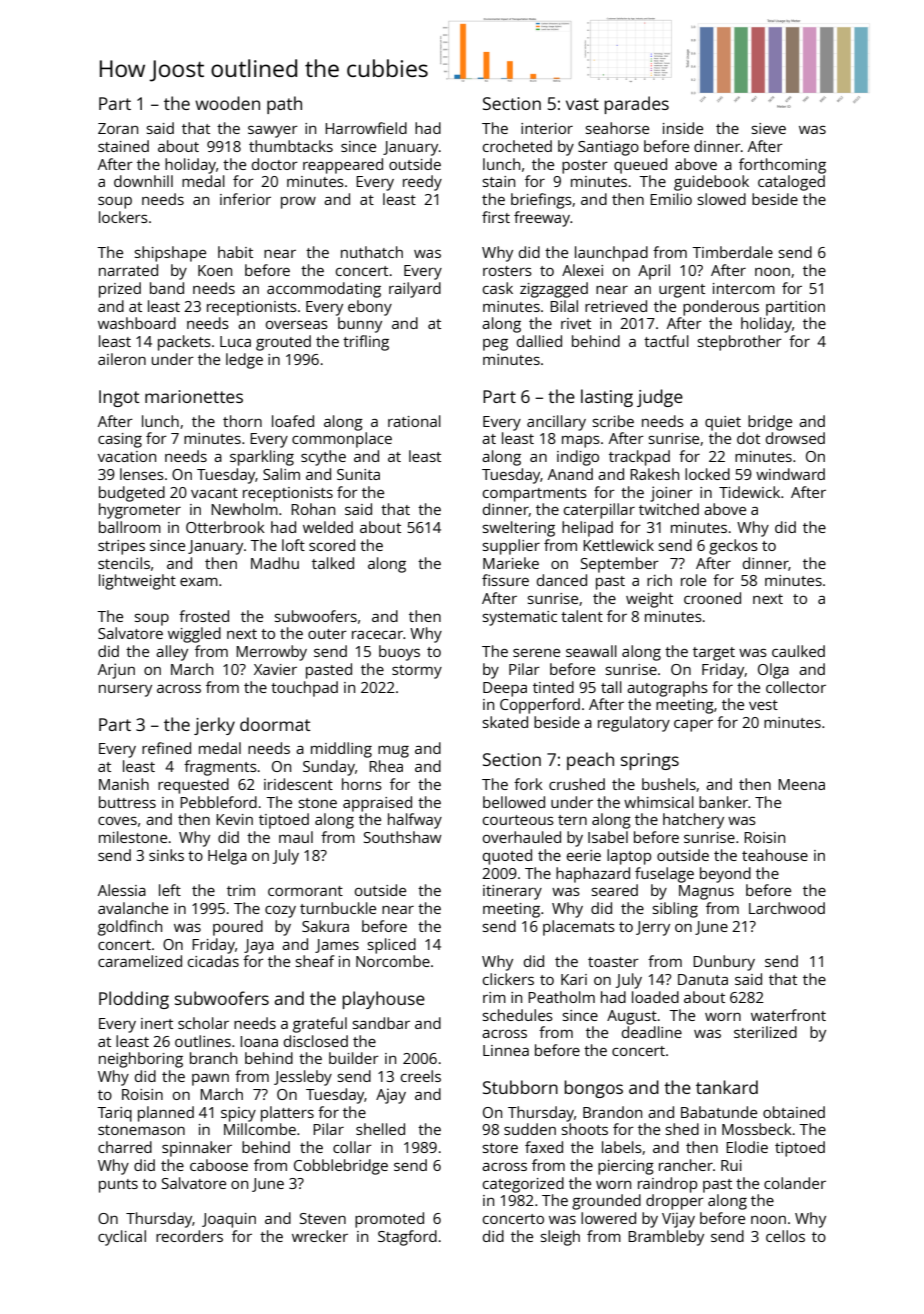 Image resolution: width=924 pixels, height=1314 pixels. What do you see at coordinates (189, 1236) in the screenshot?
I see `recorders` at bounding box center [189, 1236].
